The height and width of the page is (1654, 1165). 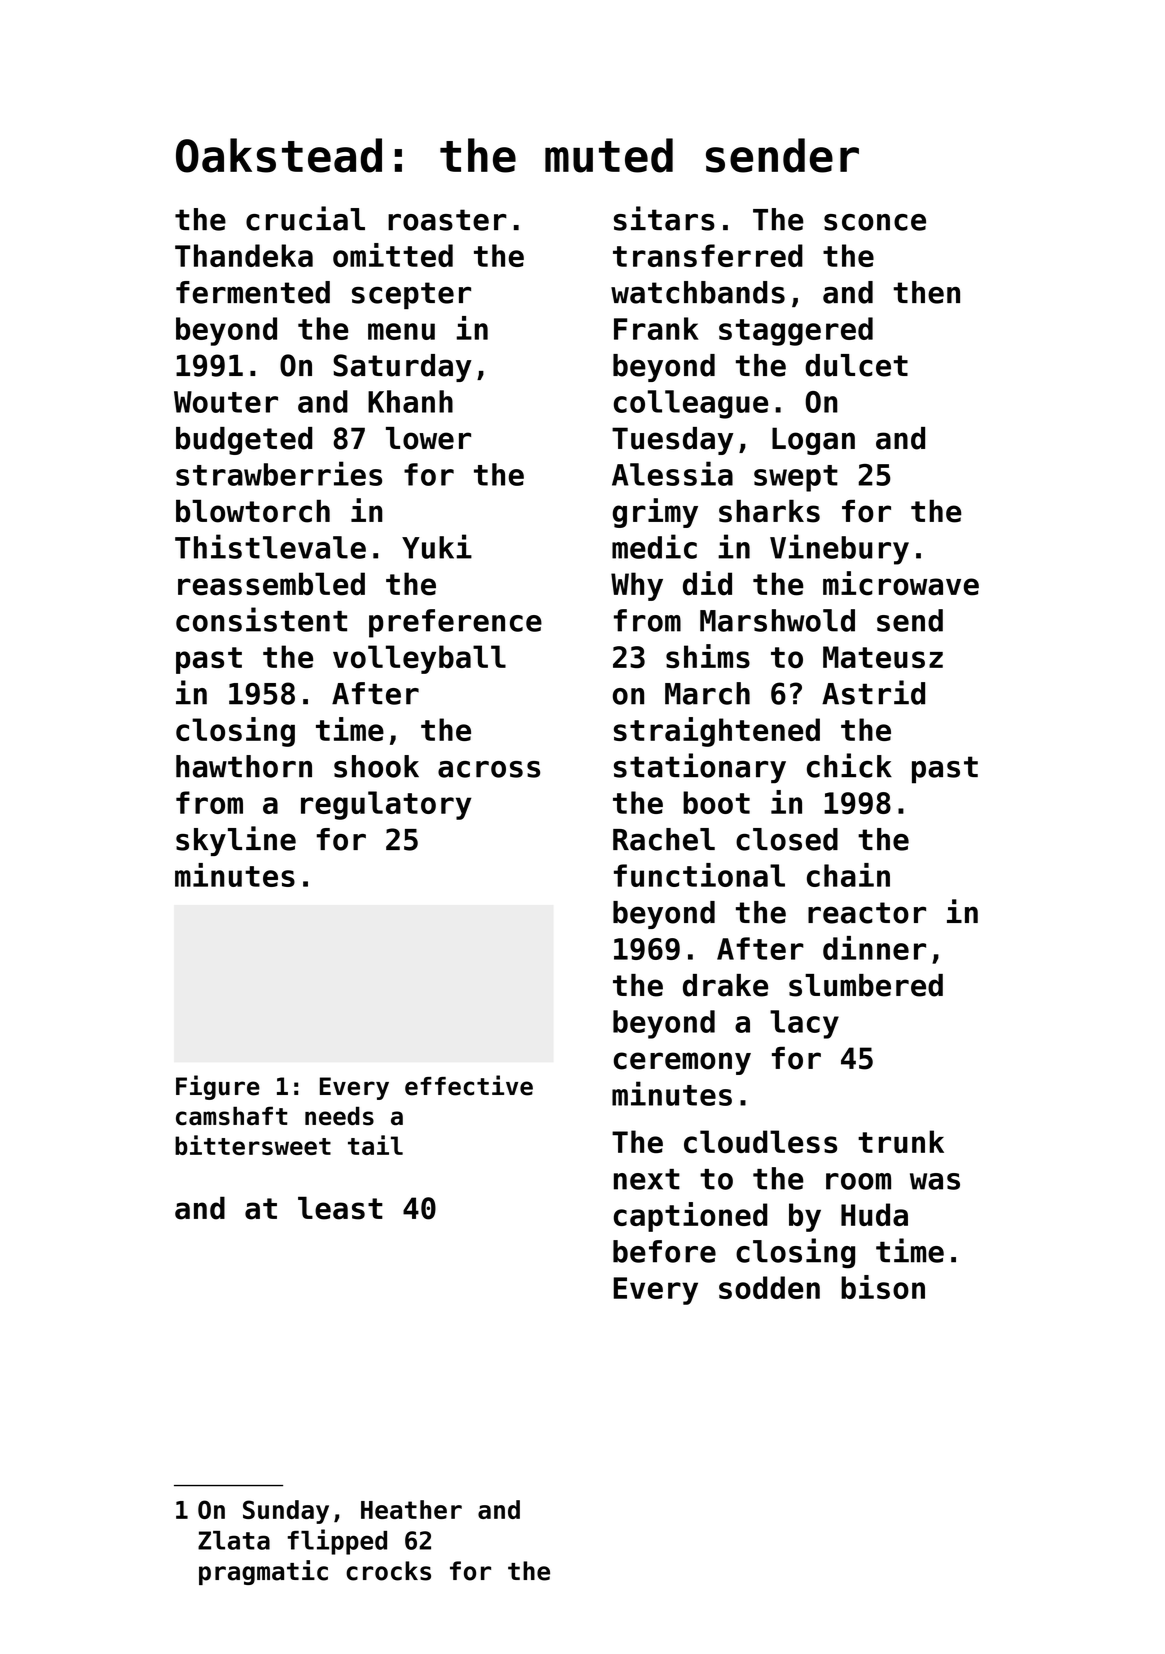 What do you see at coordinates (339, 1116) in the page?
I see `needs` at bounding box center [339, 1116].
